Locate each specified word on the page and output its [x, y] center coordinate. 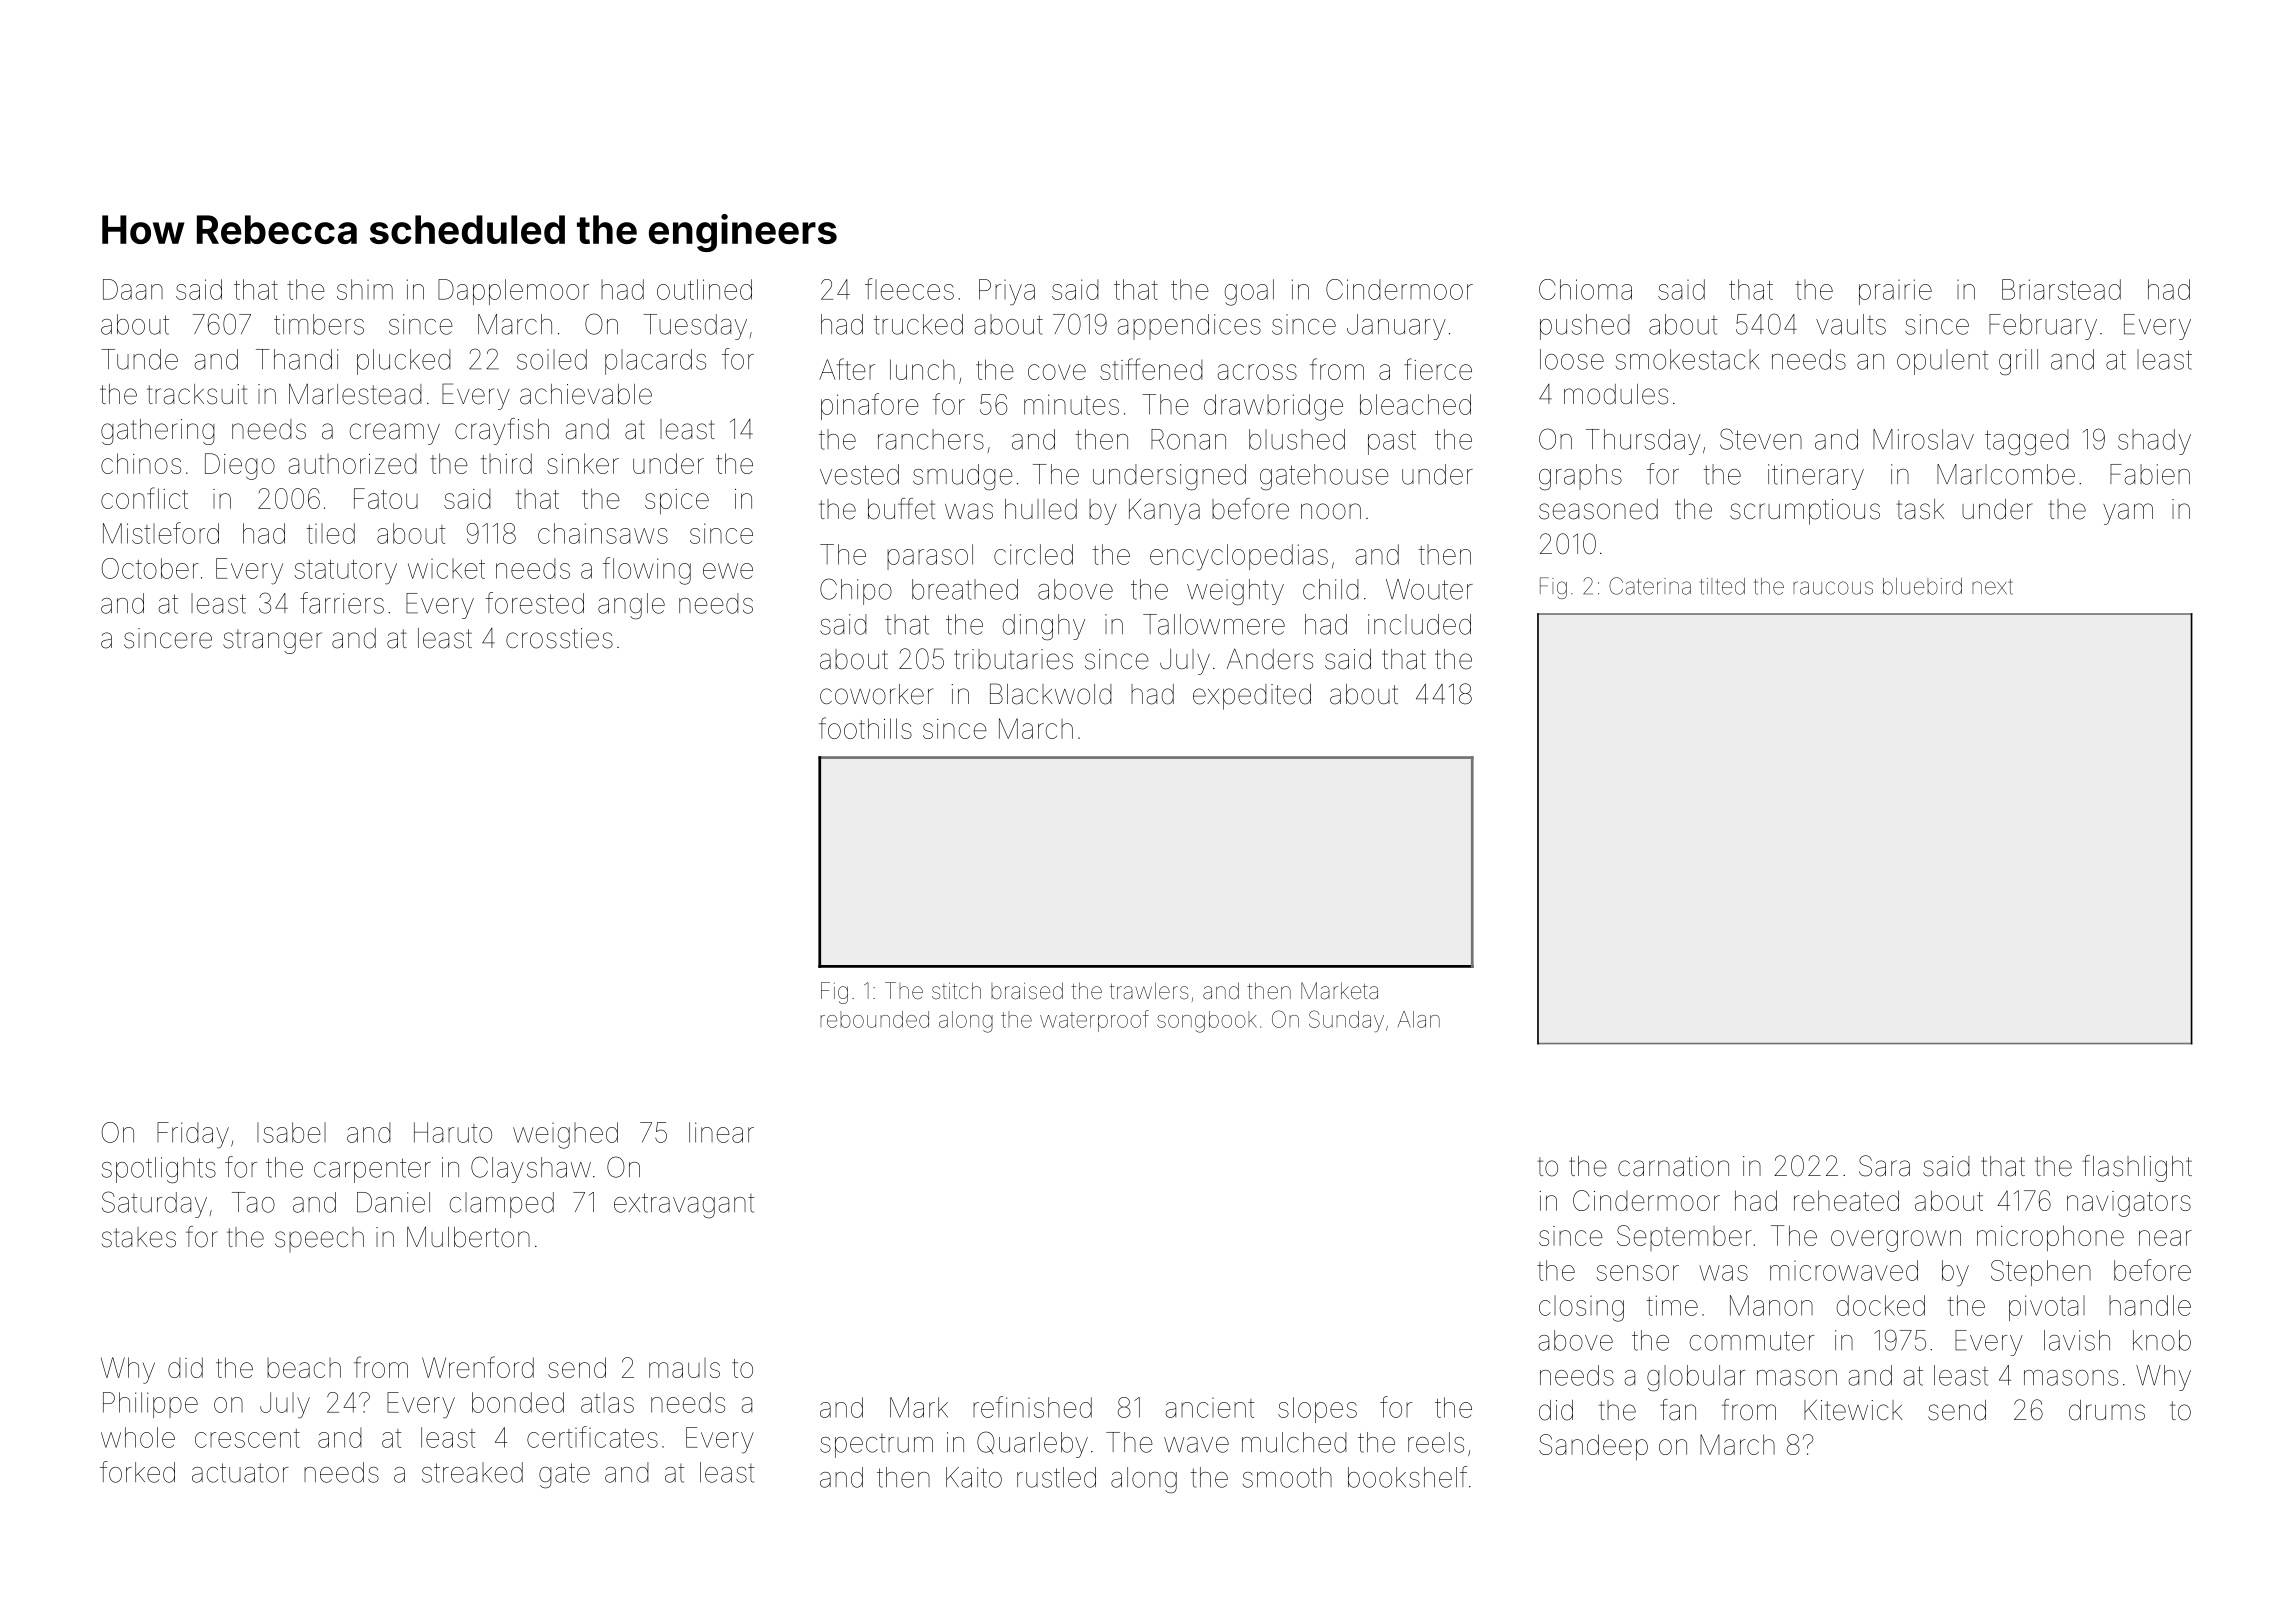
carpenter [372, 1170]
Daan [133, 289]
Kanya [1164, 512]
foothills [865, 728]
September [1684, 1238]
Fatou [386, 498]
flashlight [2137, 1168]
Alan [1419, 1019]
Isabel [291, 1132]
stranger [272, 641]
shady [2154, 442]
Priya [1007, 292]
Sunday [1346, 1021]
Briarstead [2061, 289]
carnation [1673, 1166]
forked [137, 1472]
